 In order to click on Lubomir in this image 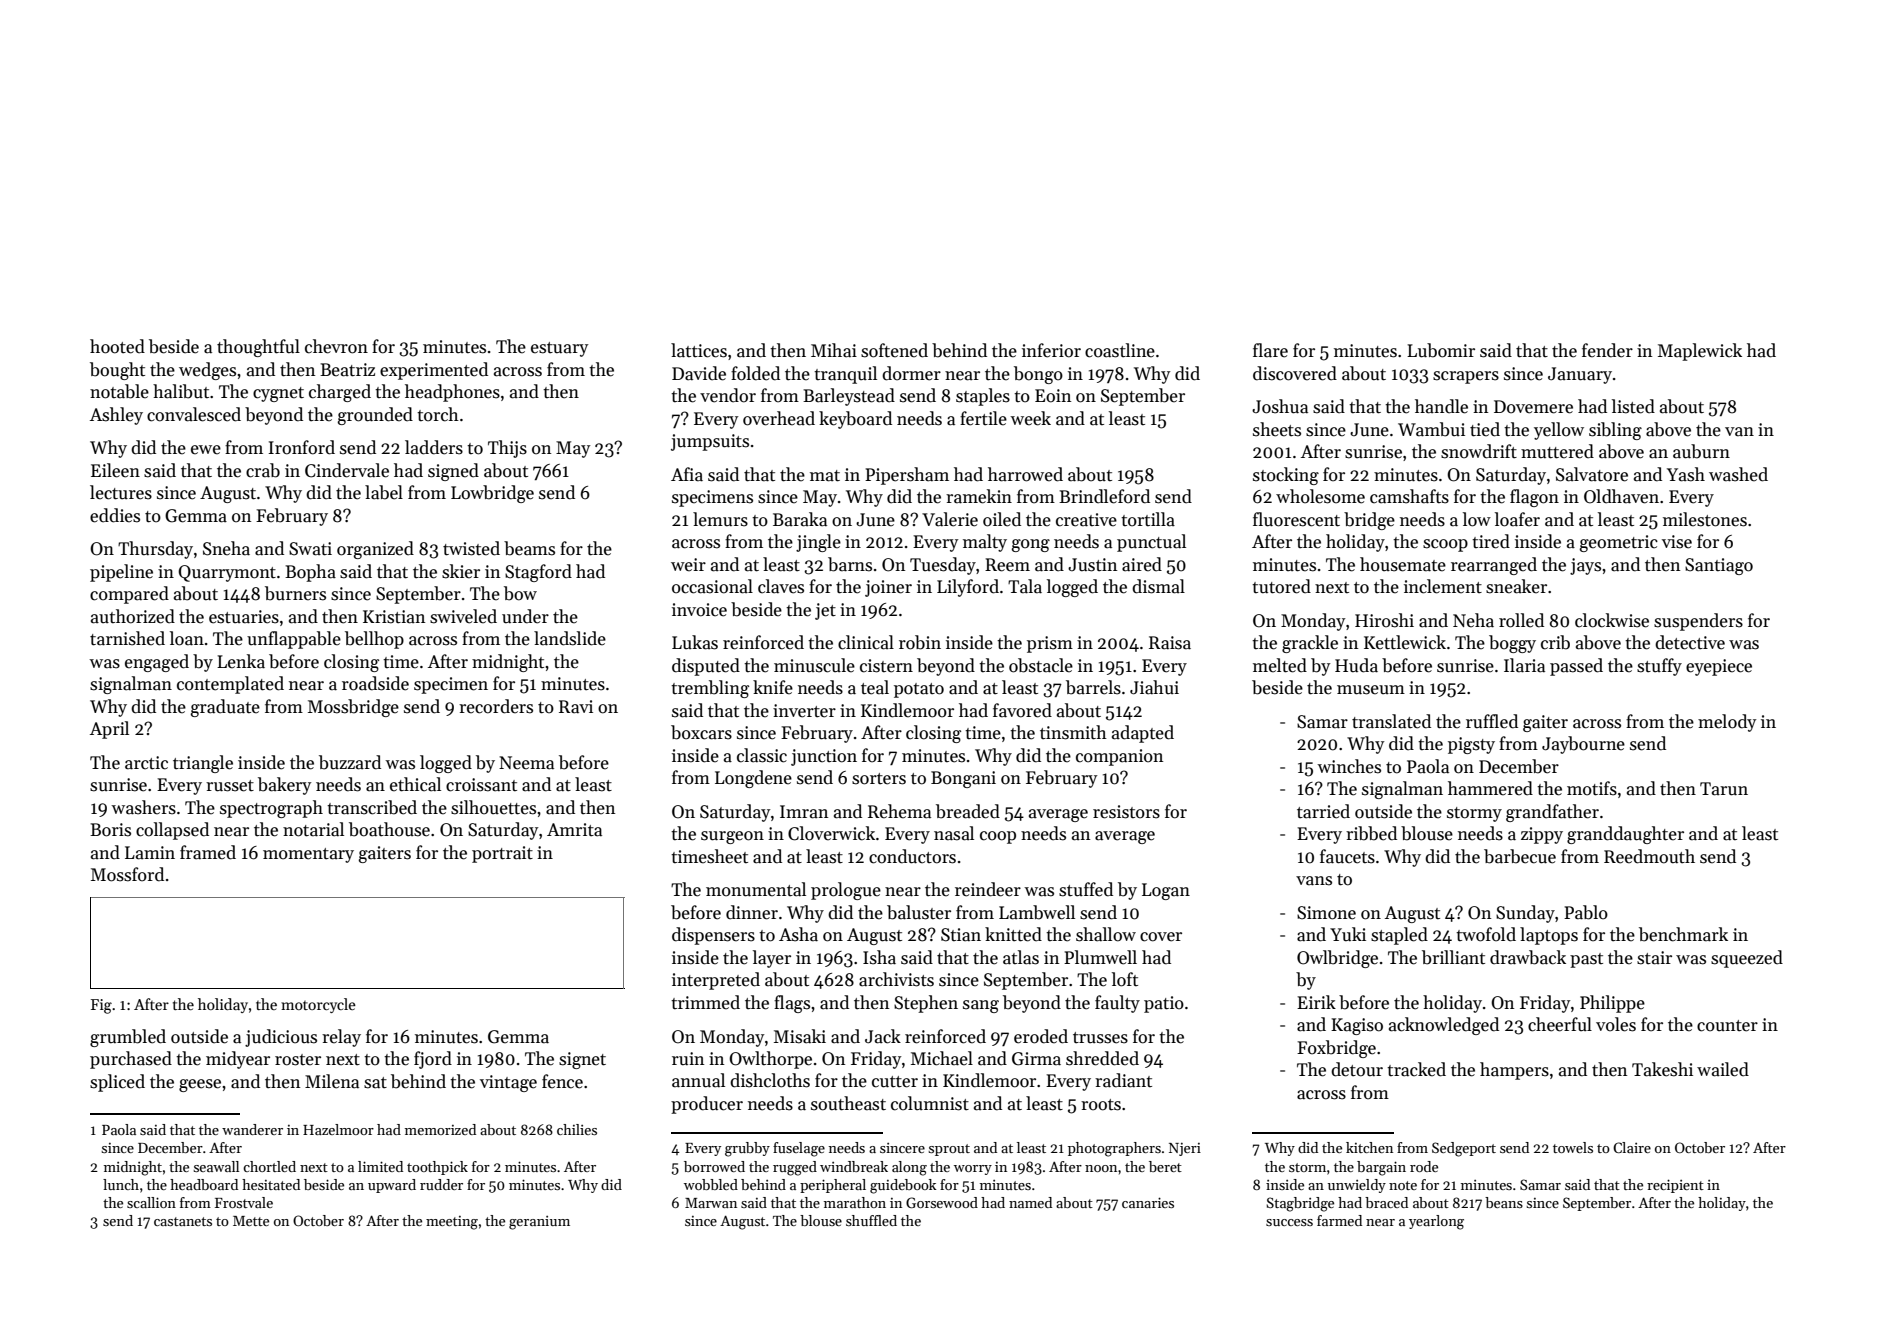, I will do `click(1441, 350)`.
